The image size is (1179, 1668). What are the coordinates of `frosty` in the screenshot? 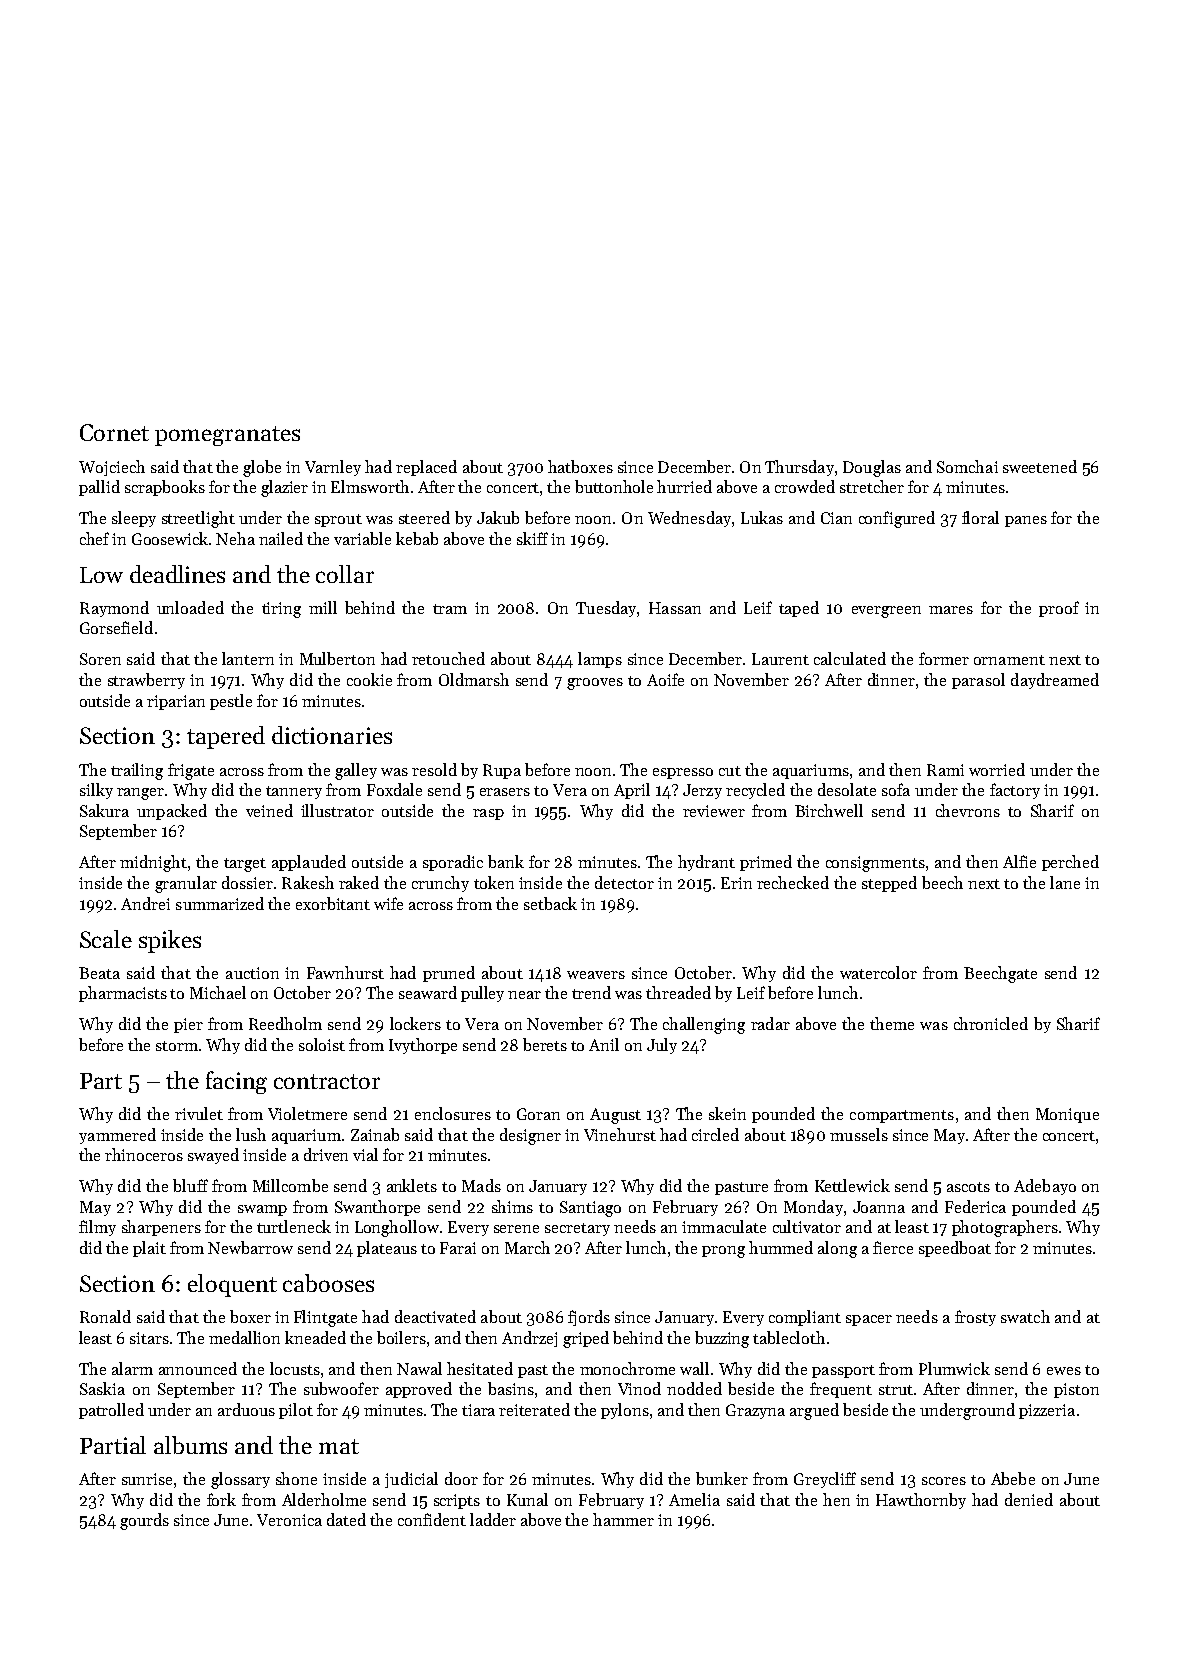 It's located at (975, 1318).
